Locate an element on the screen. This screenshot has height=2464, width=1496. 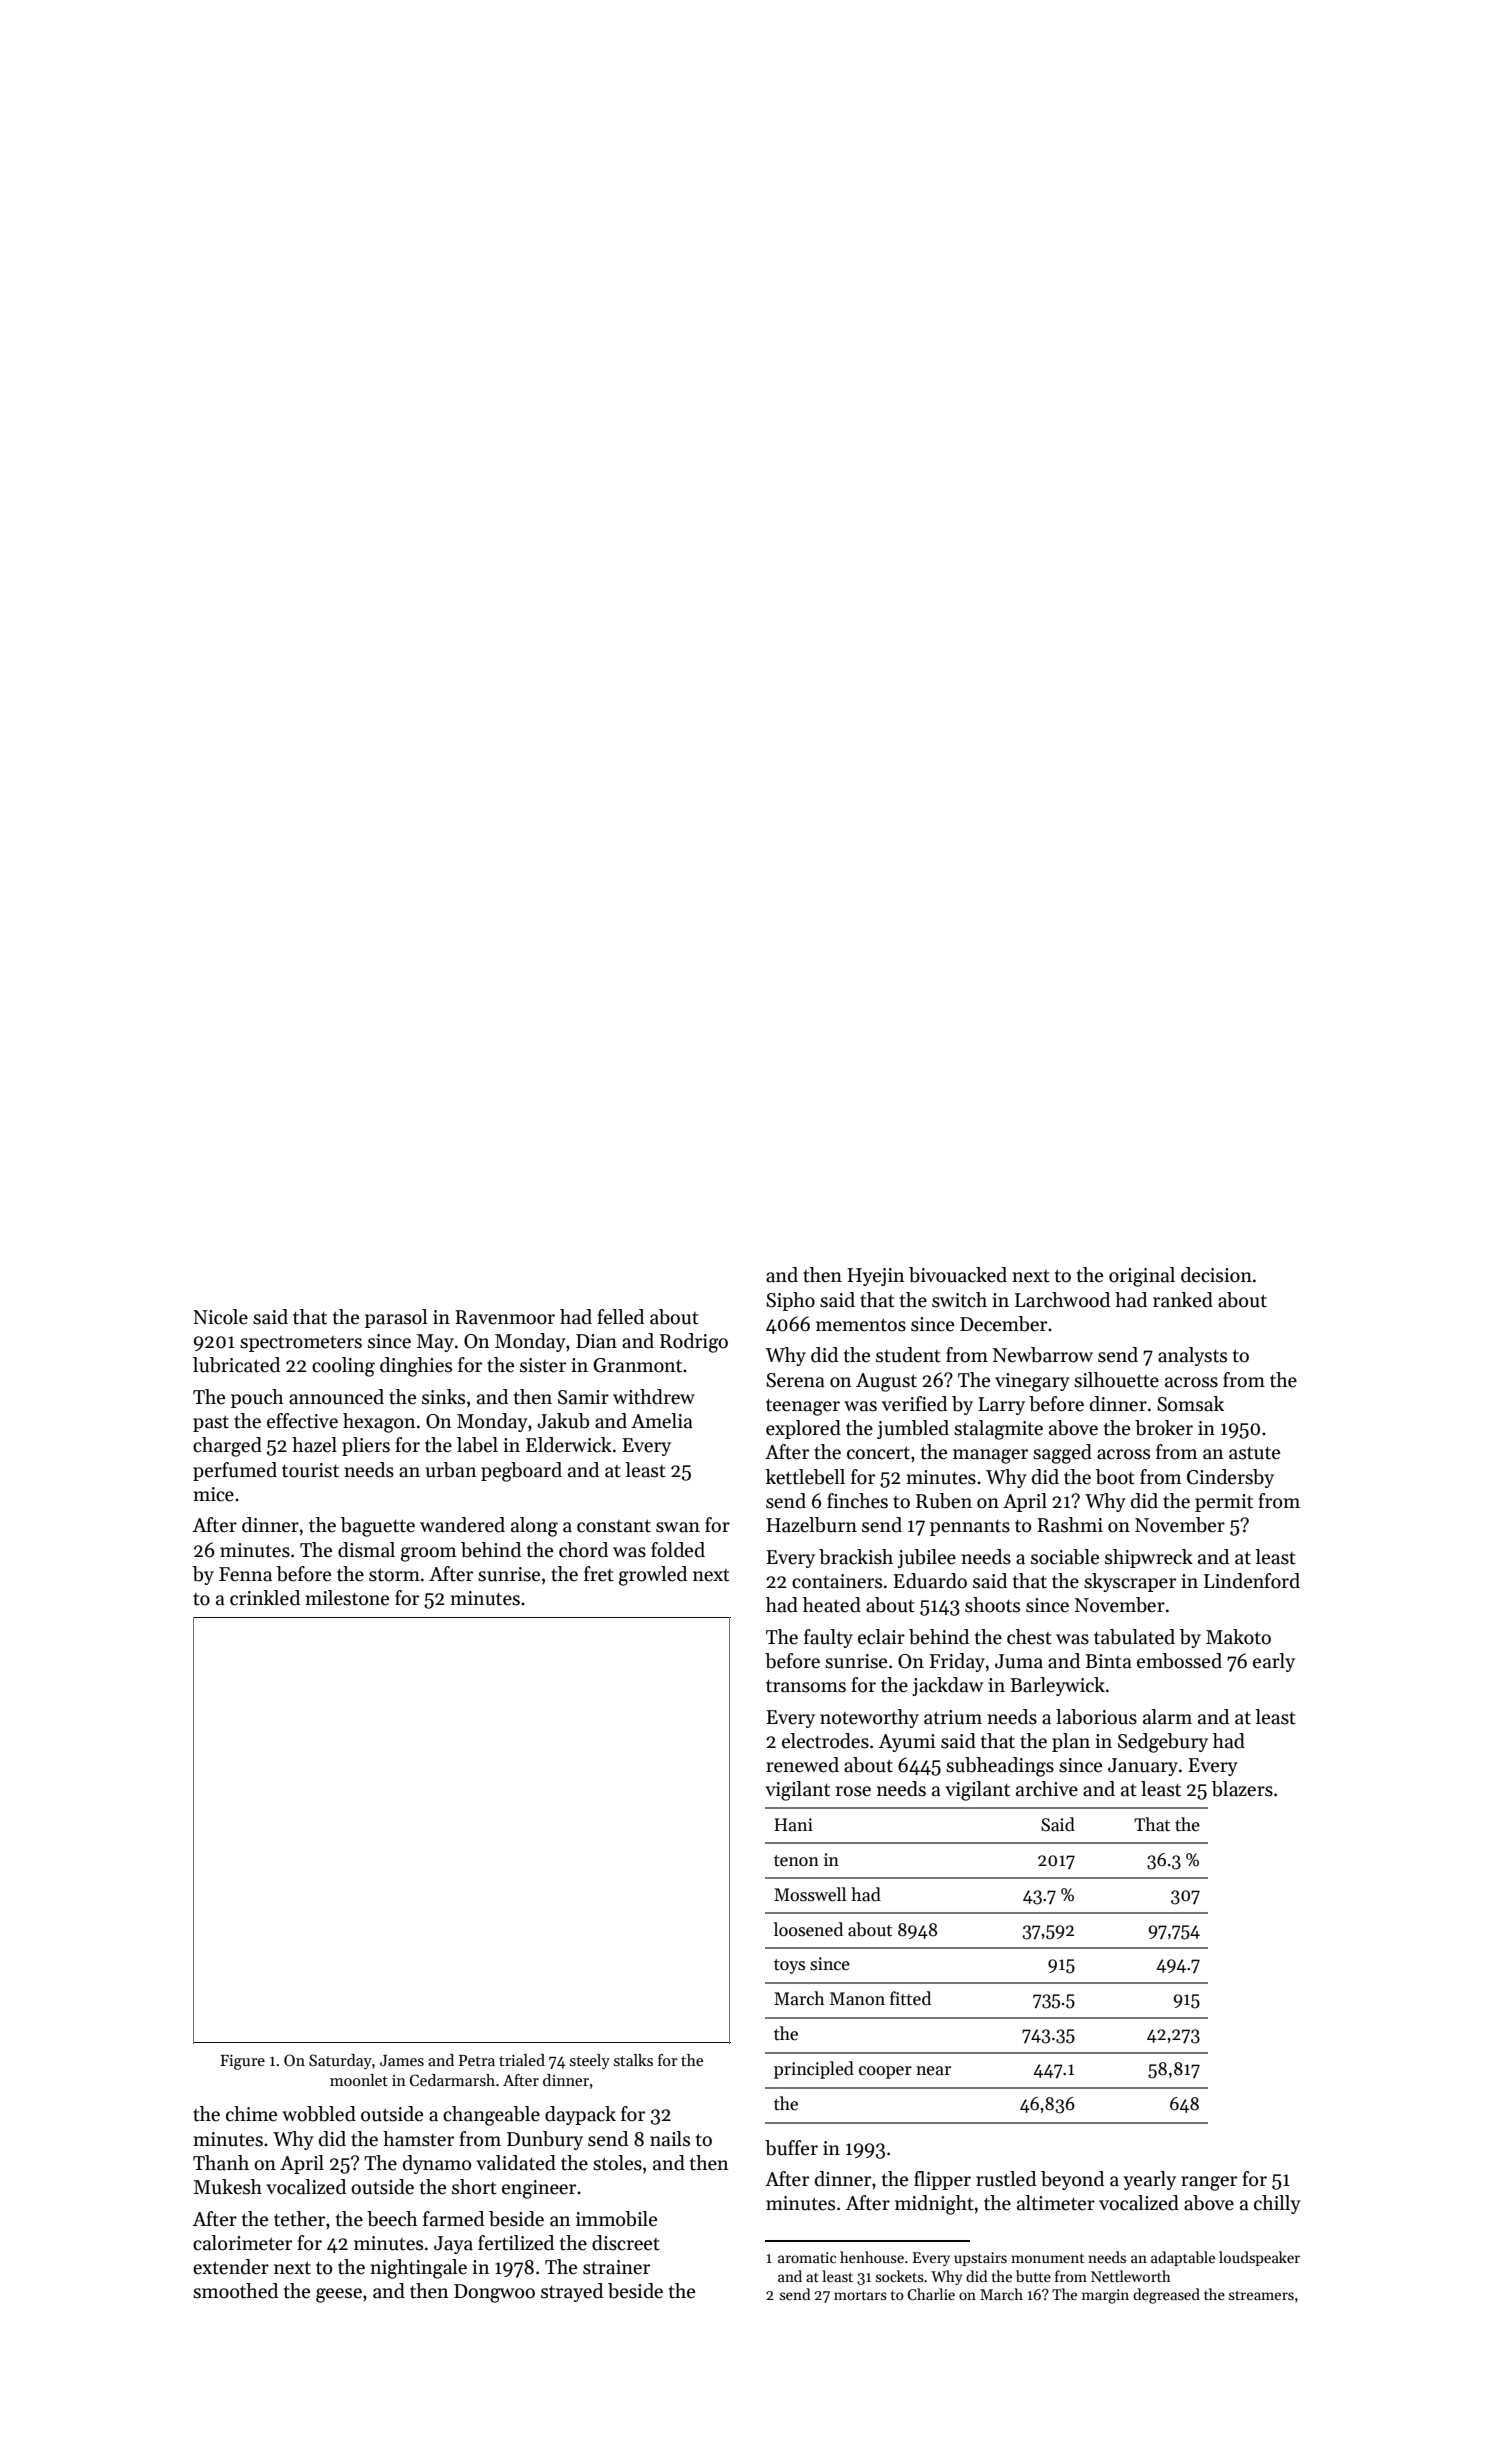
Hani is located at coordinates (793, 1825).
